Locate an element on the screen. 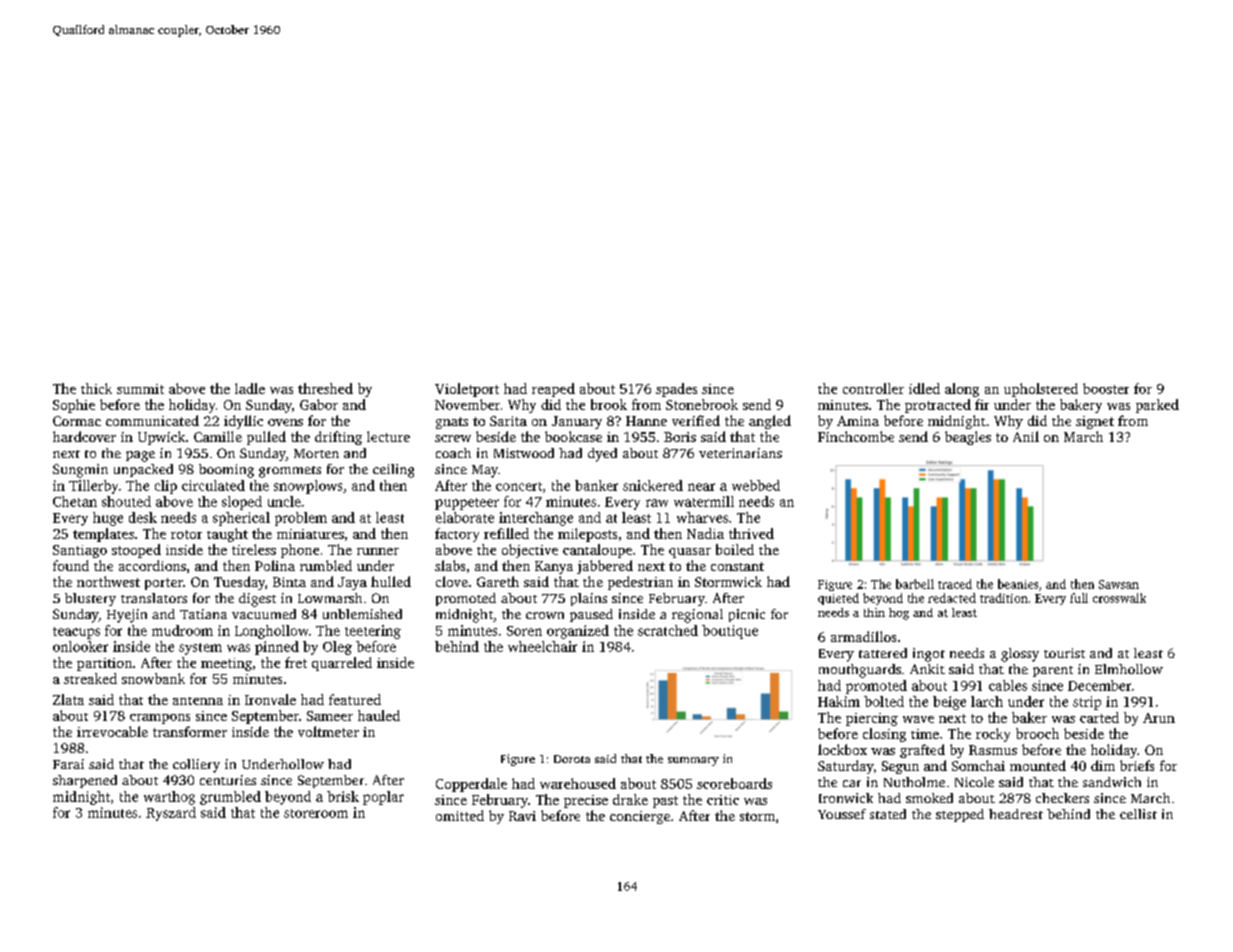 This screenshot has width=1233, height=952. ceiling is located at coordinates (393, 471).
